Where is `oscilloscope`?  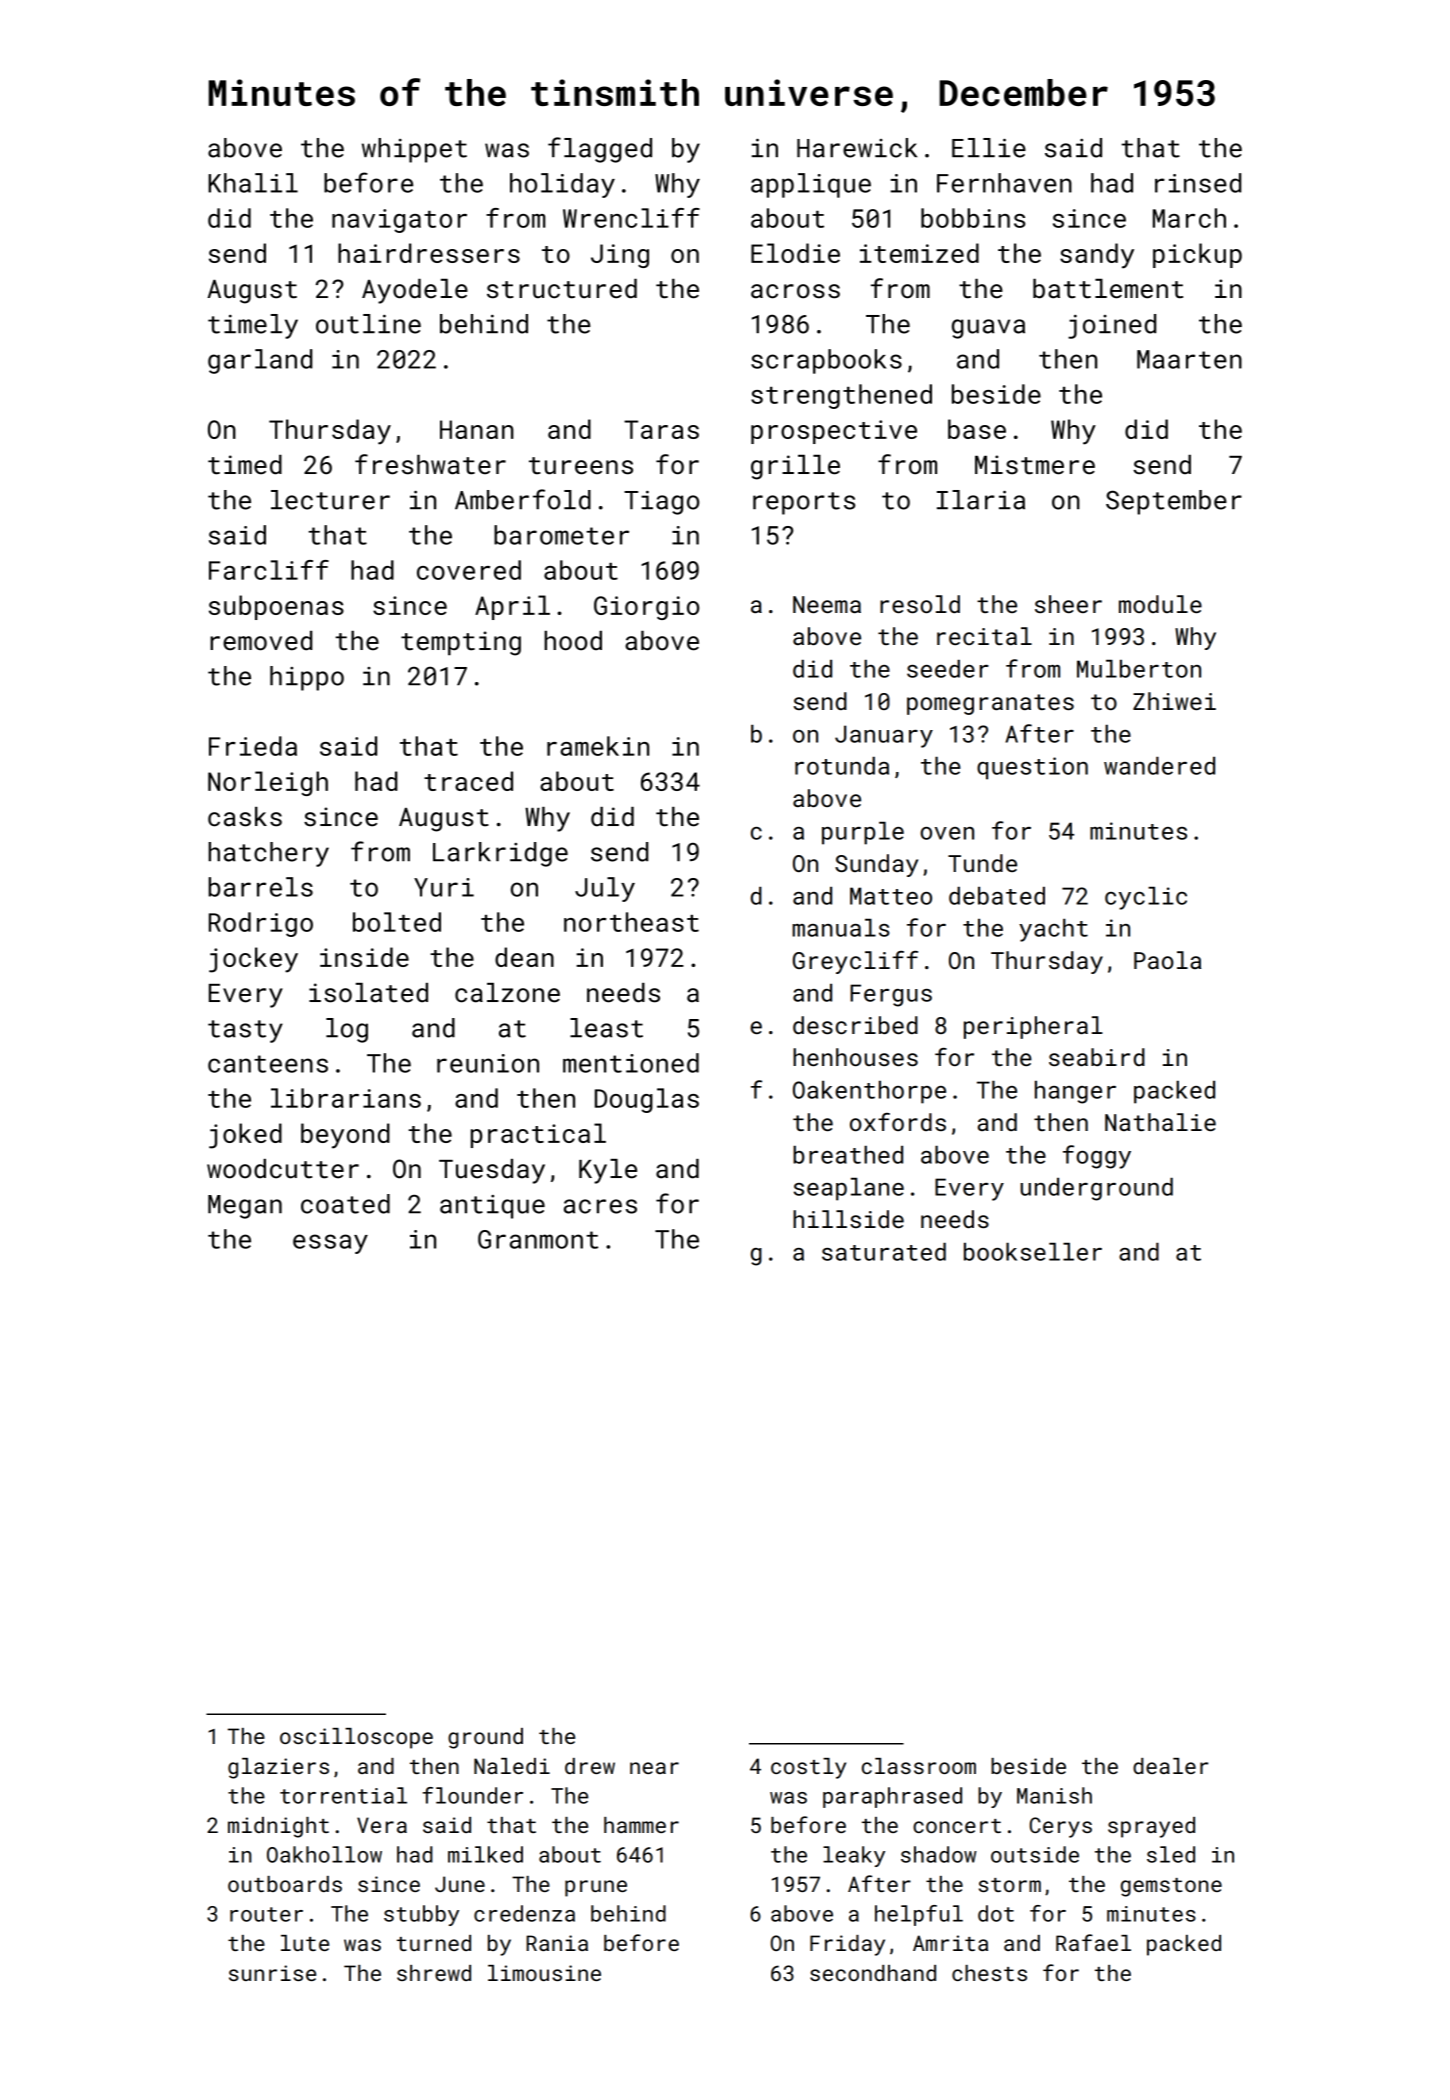 oscilloscope is located at coordinates (356, 1738).
